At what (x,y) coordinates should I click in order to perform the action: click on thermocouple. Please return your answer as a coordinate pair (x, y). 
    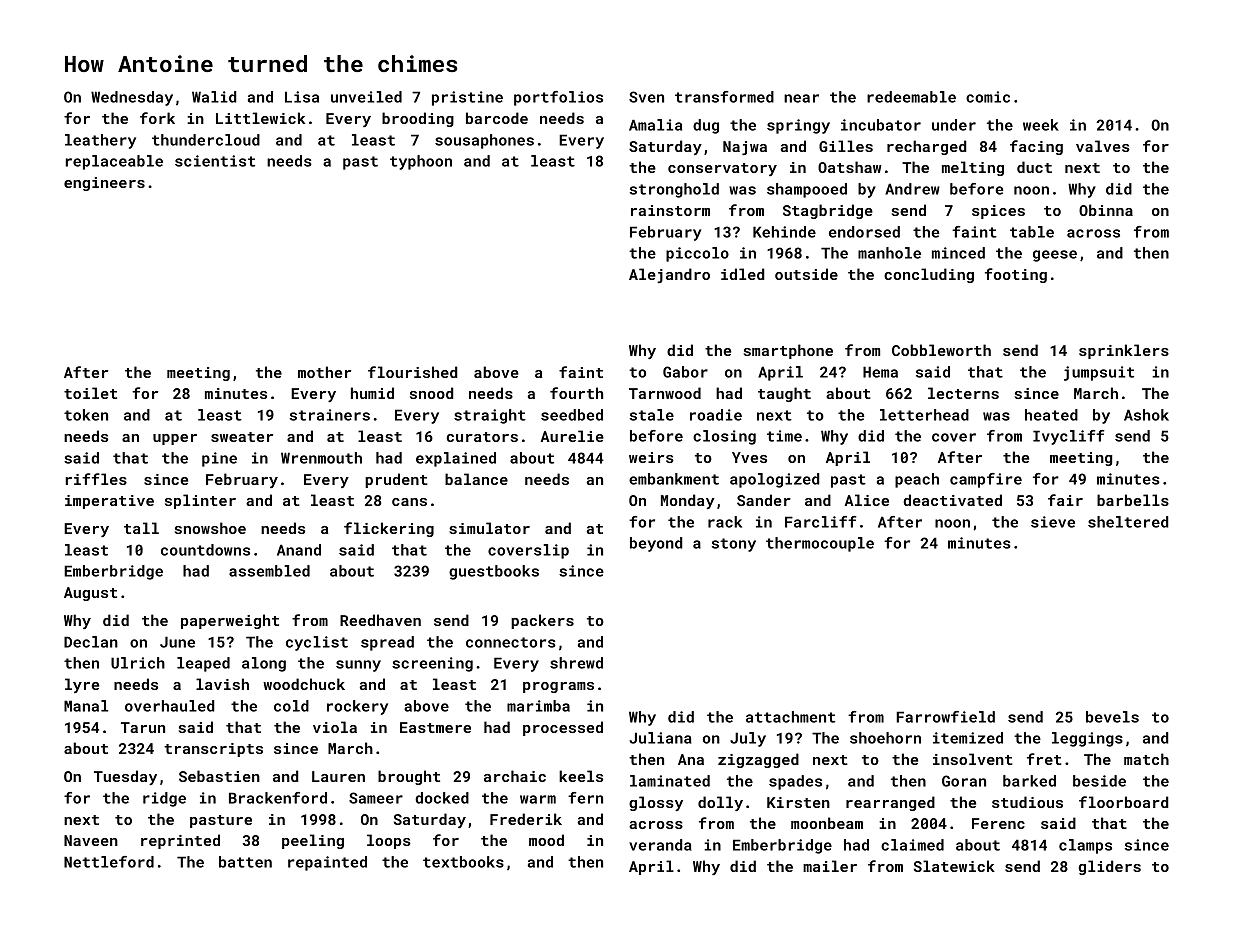
    Looking at the image, I should click on (820, 544).
